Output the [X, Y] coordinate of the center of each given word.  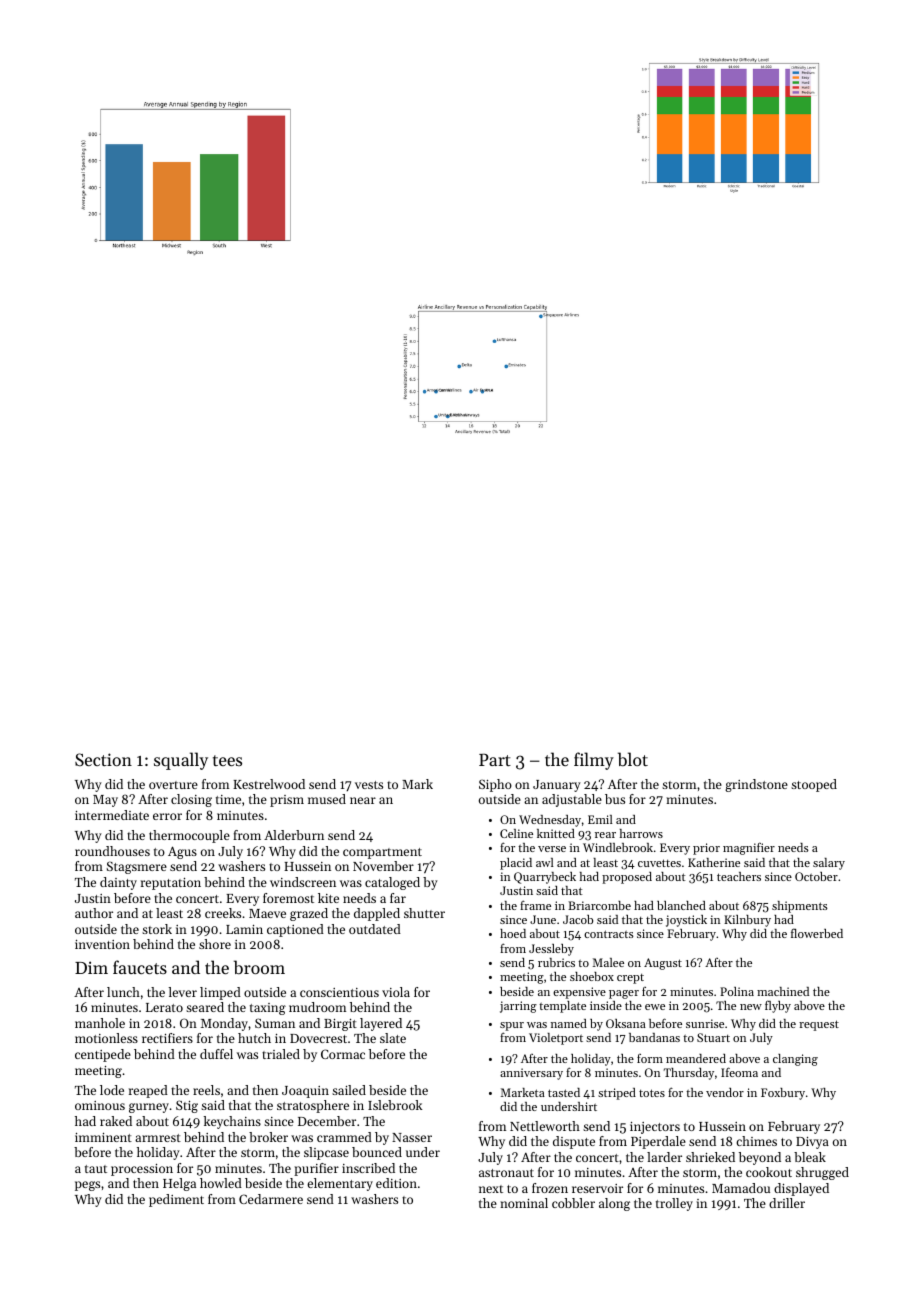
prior [706, 849]
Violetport [556, 1039]
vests [369, 785]
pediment [176, 1200]
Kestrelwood [269, 784]
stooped [814, 785]
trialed [281, 1054]
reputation [171, 884]
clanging [795, 1060]
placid [516, 864]
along [614, 1204]
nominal [524, 1203]
